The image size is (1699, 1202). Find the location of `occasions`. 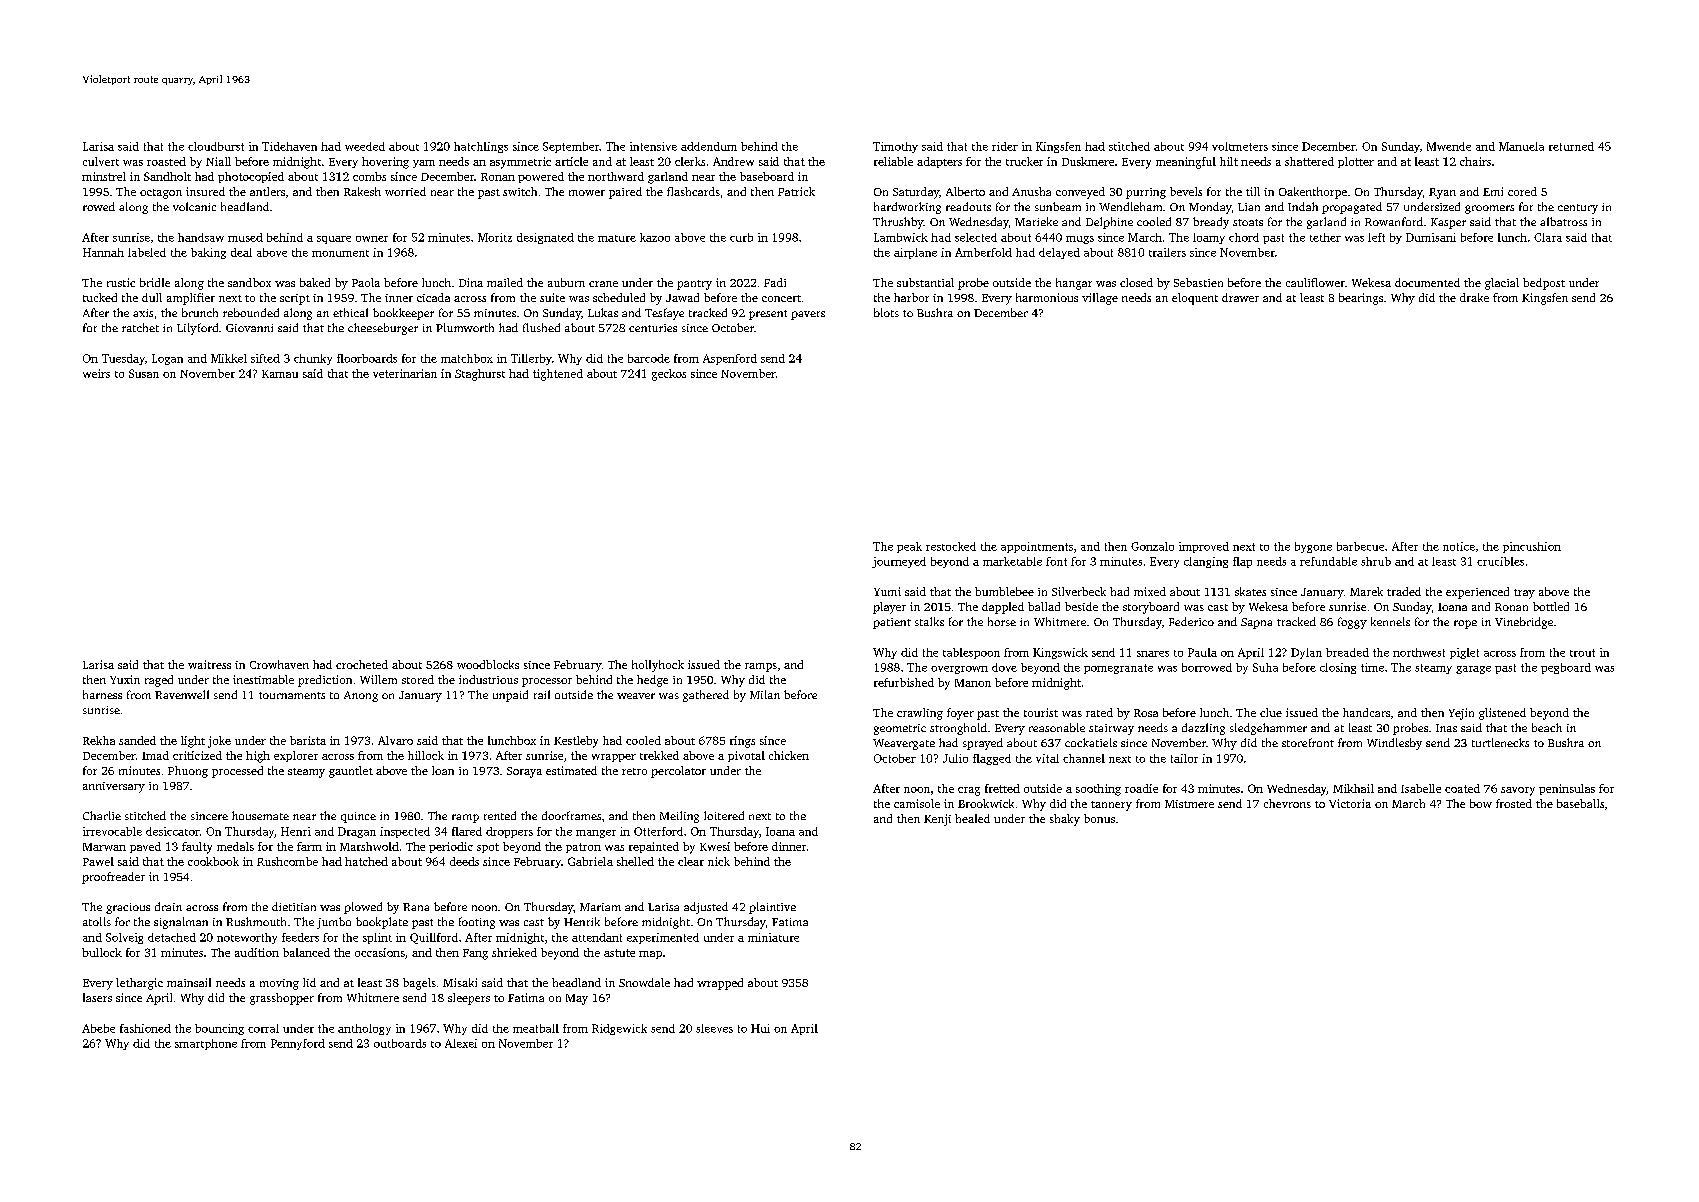

occasions is located at coordinates (380, 952).
